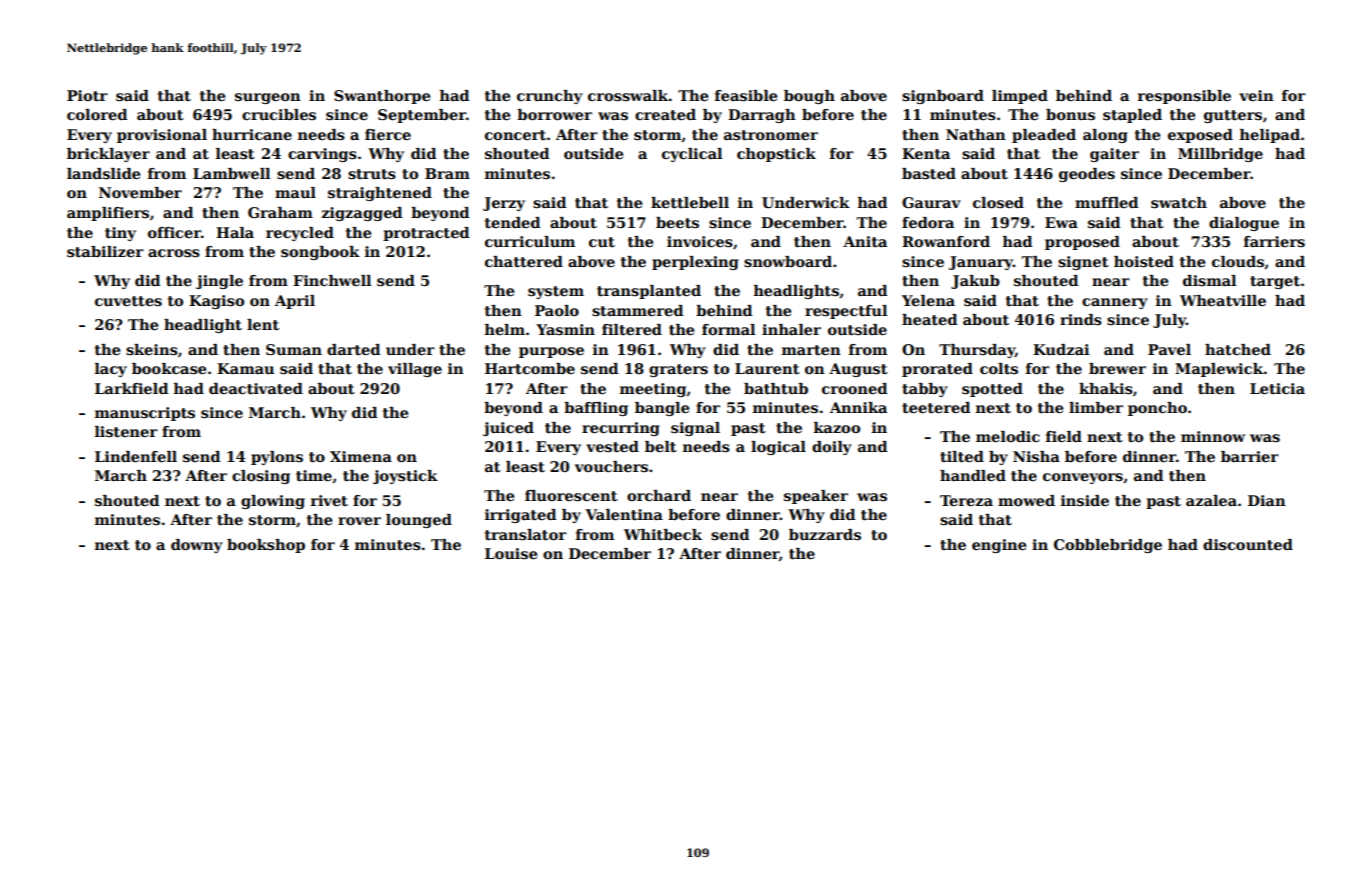 This screenshot has width=1372, height=887. I want to click on respectful, so click(846, 312).
